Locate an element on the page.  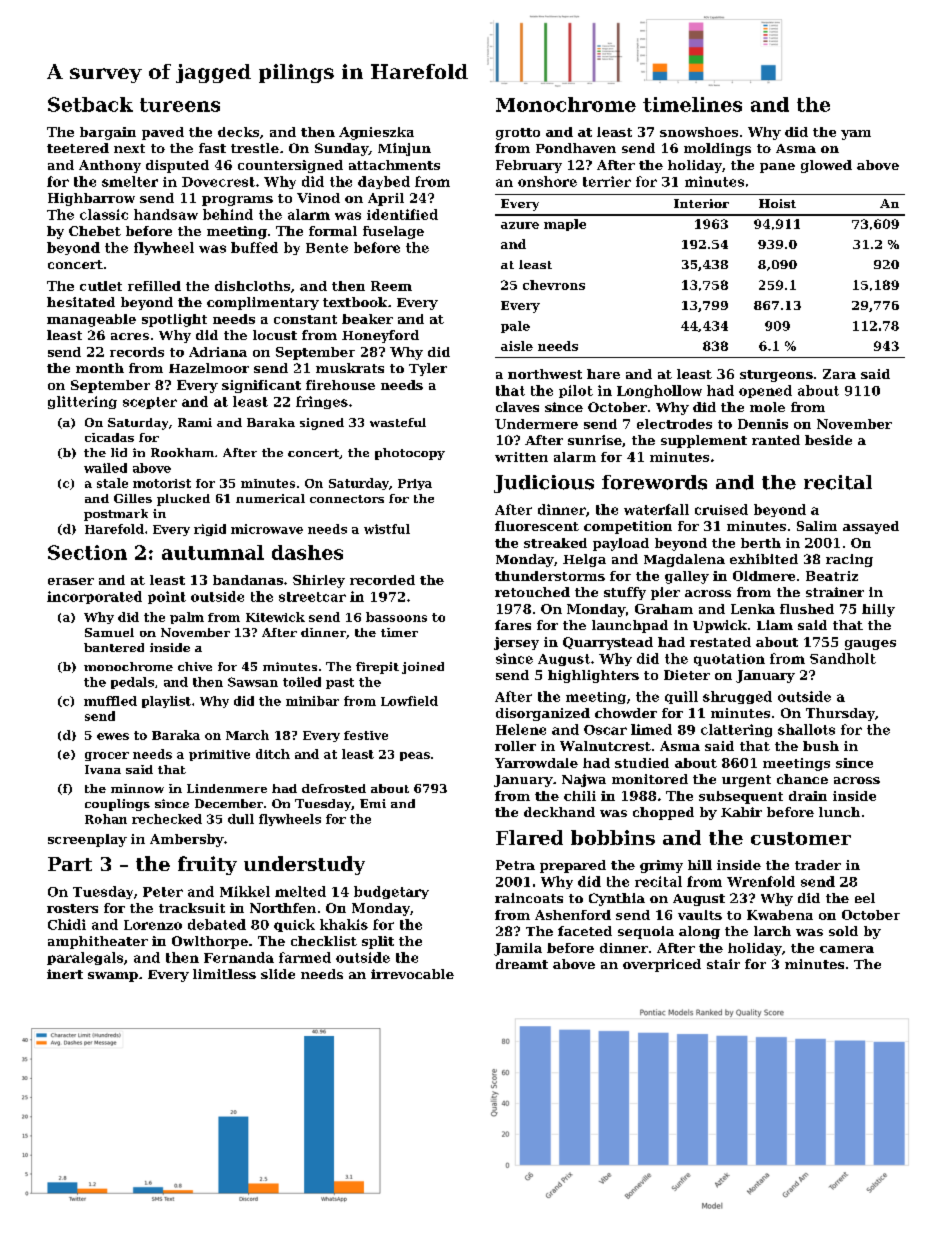
inert is located at coordinates (65, 974).
